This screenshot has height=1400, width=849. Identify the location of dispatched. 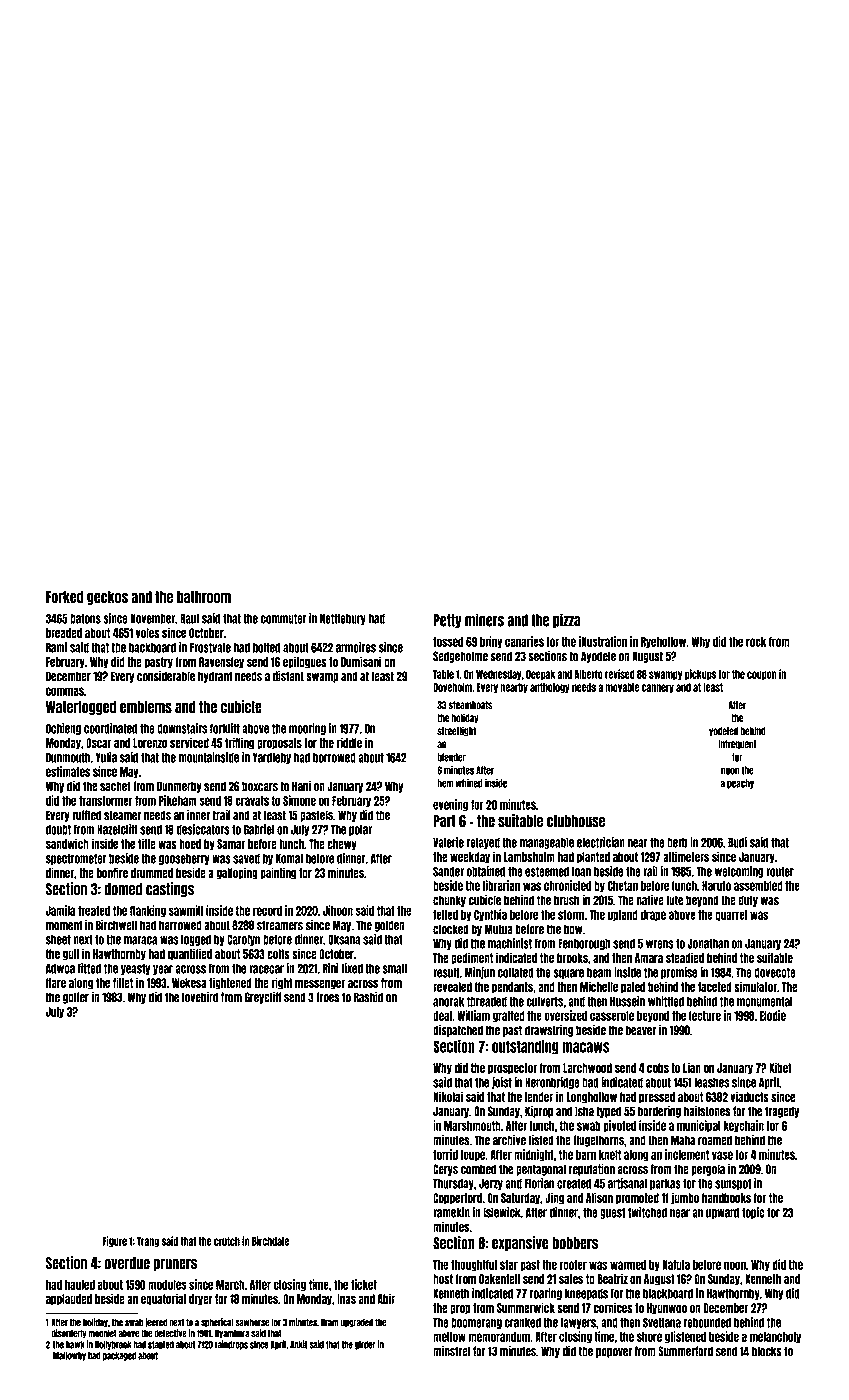
(458, 1031).
